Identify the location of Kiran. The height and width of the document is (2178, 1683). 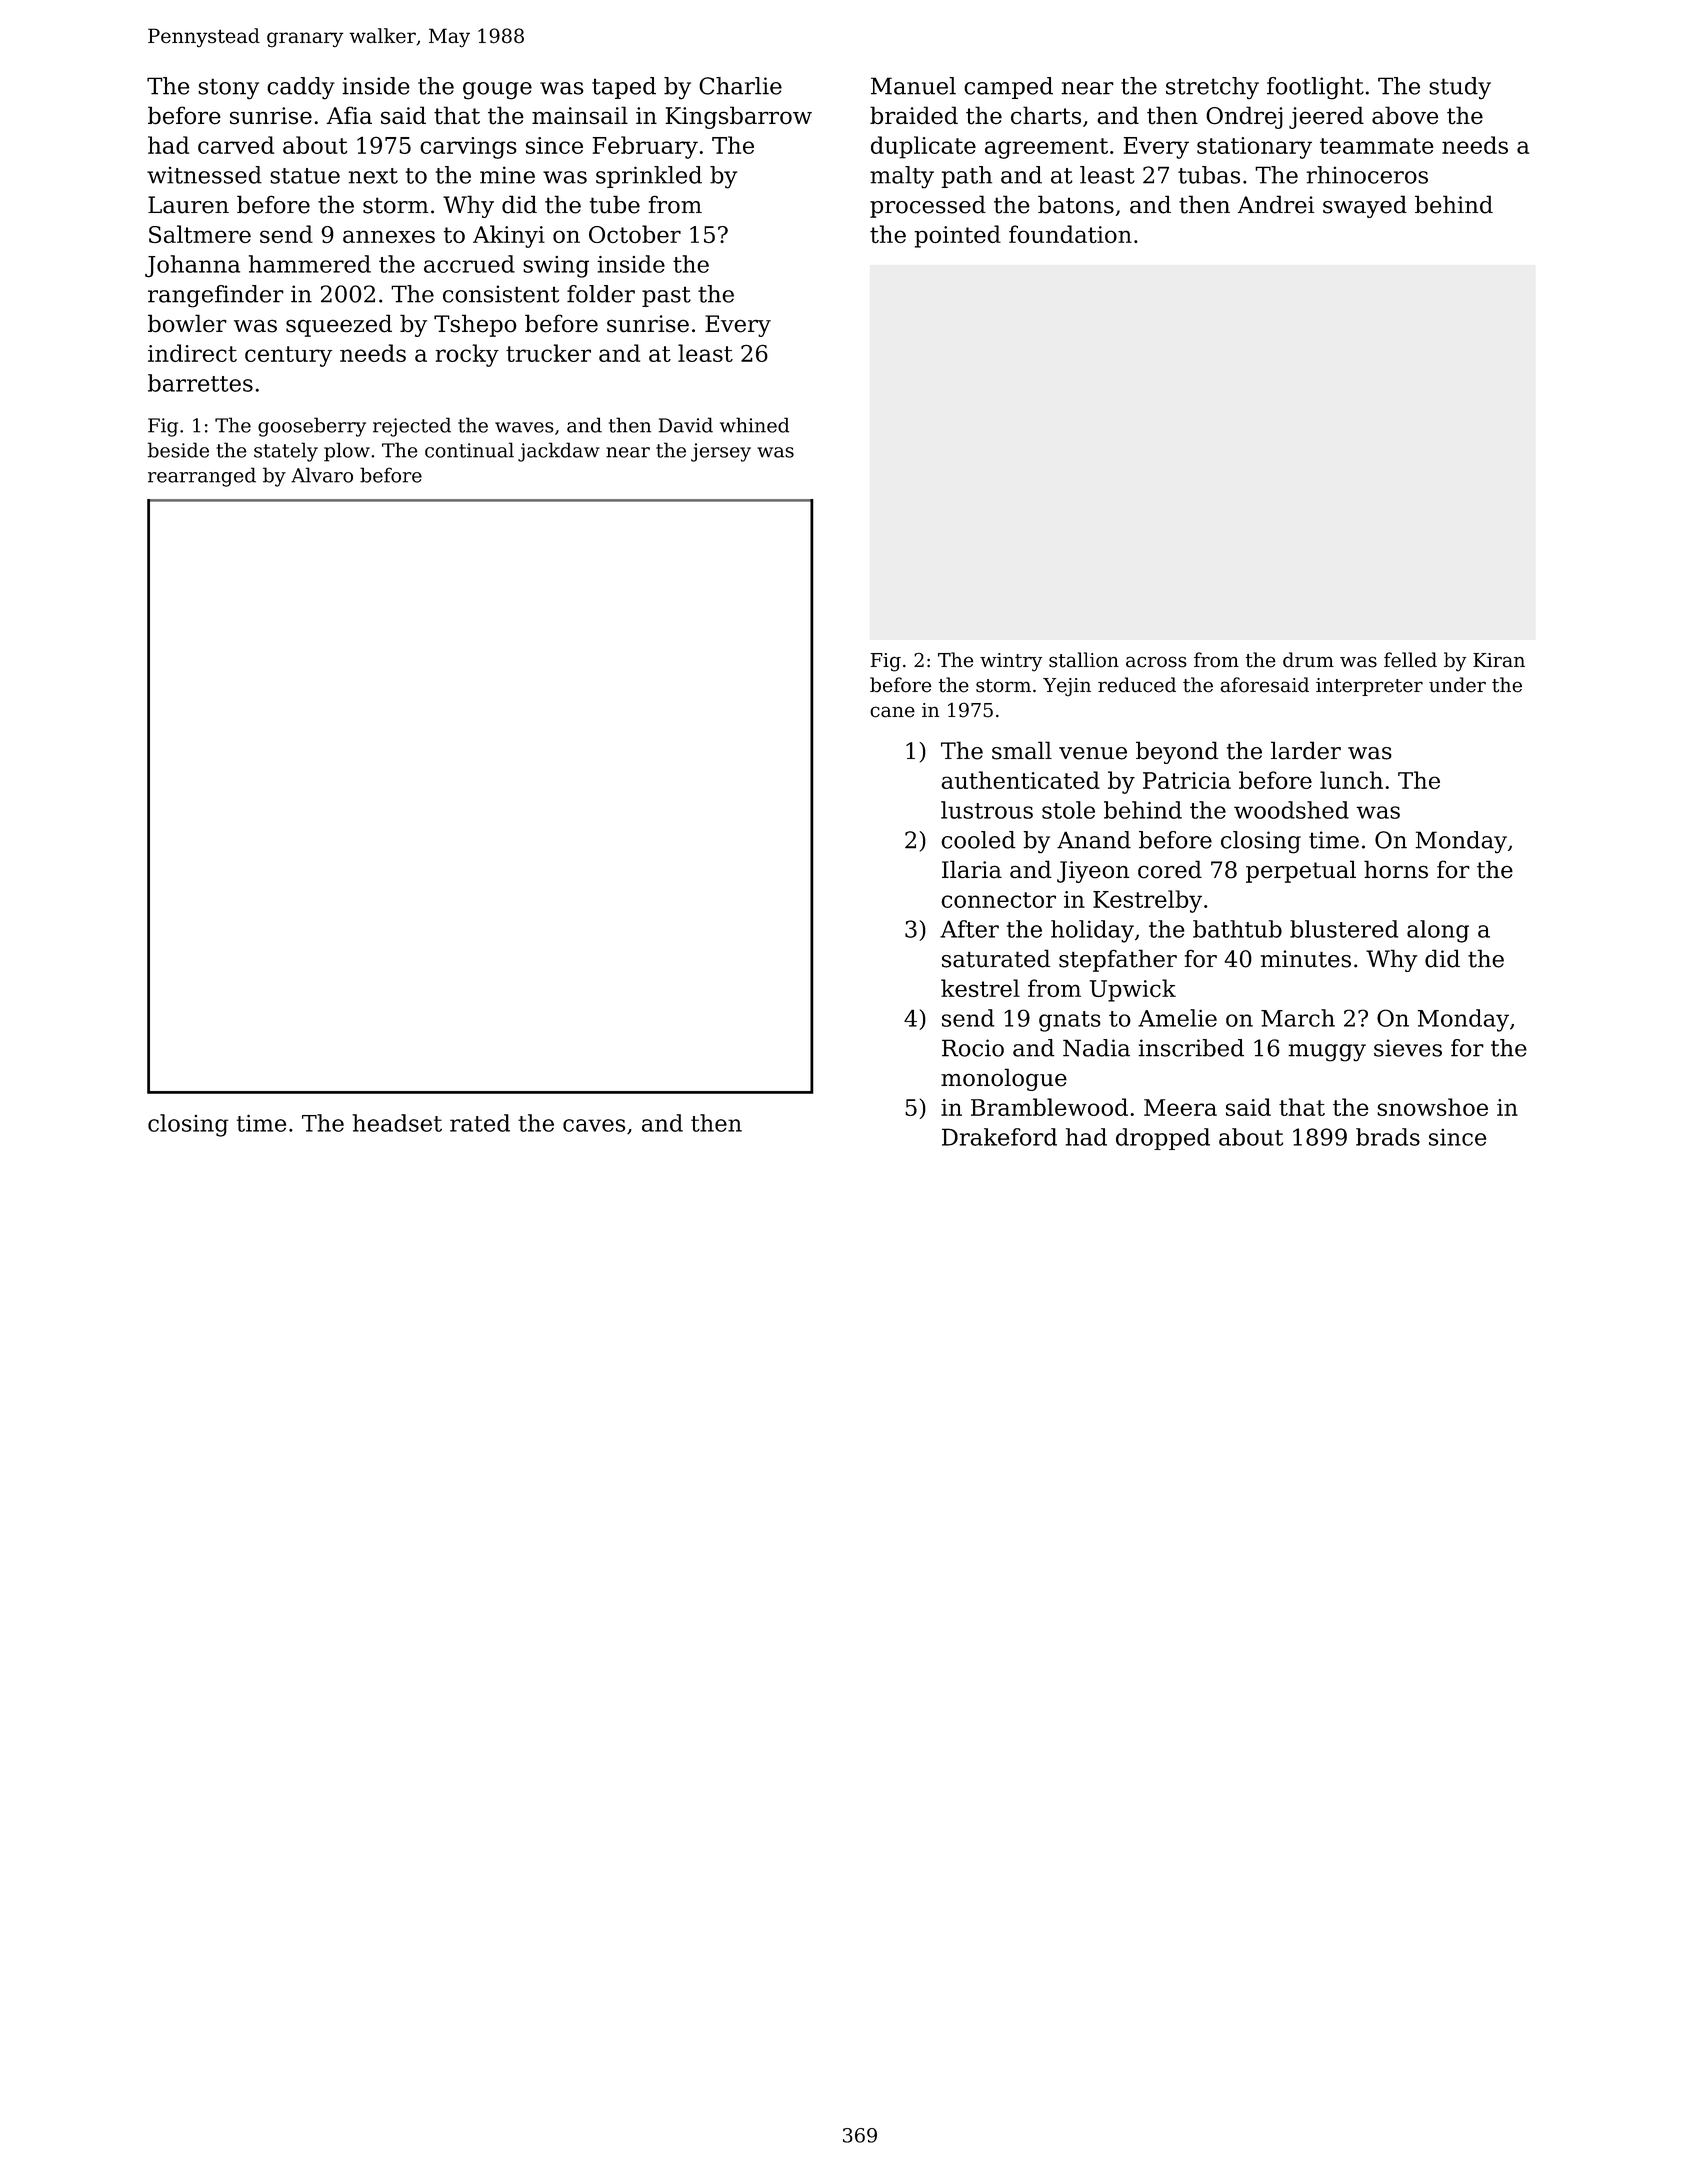
(1499, 660).
